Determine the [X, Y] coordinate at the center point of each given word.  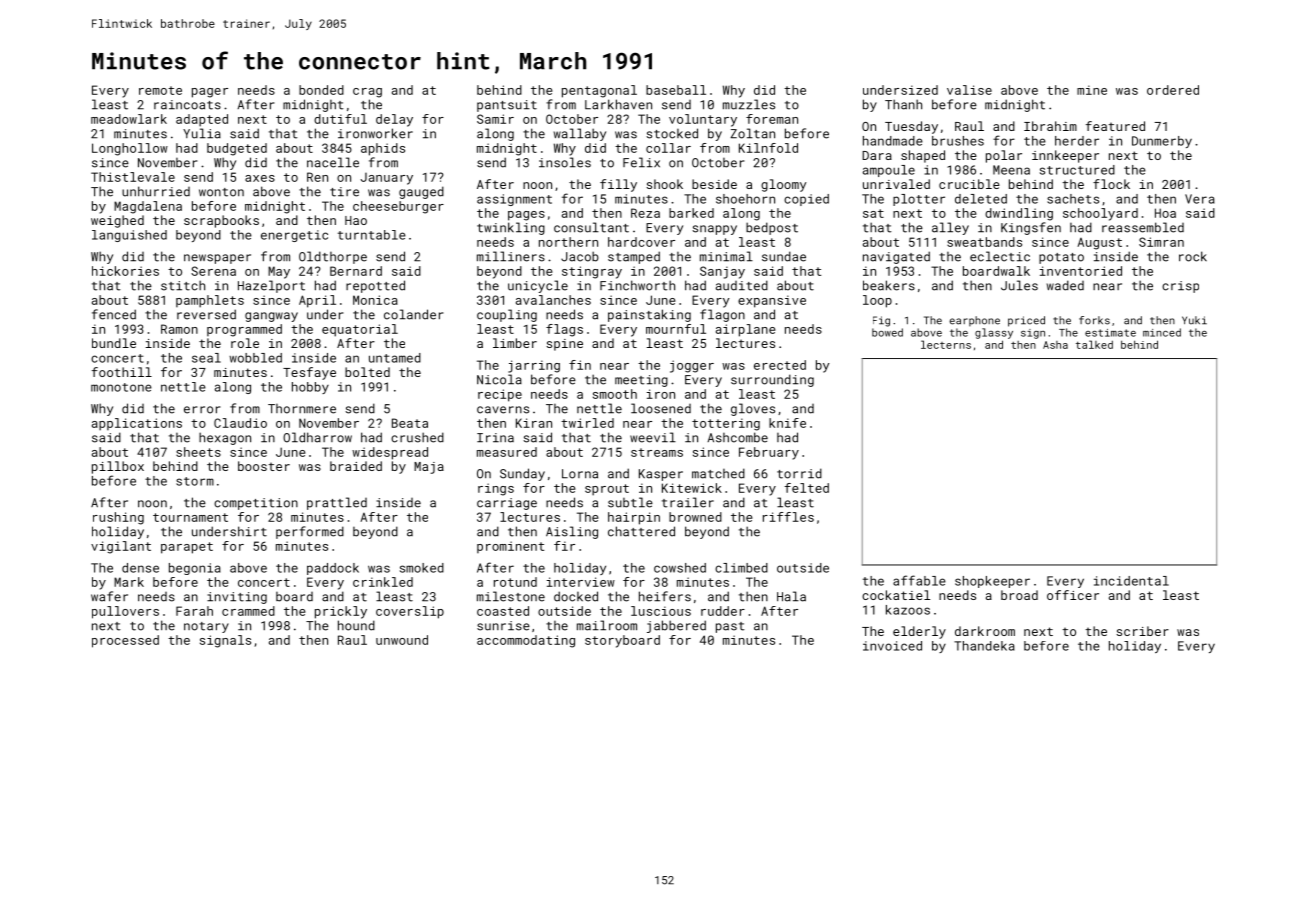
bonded [321, 90]
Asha [1055, 345]
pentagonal [599, 91]
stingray [592, 272]
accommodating [526, 641]
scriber [1142, 631]
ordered [1173, 90]
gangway [271, 317]
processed [125, 641]
